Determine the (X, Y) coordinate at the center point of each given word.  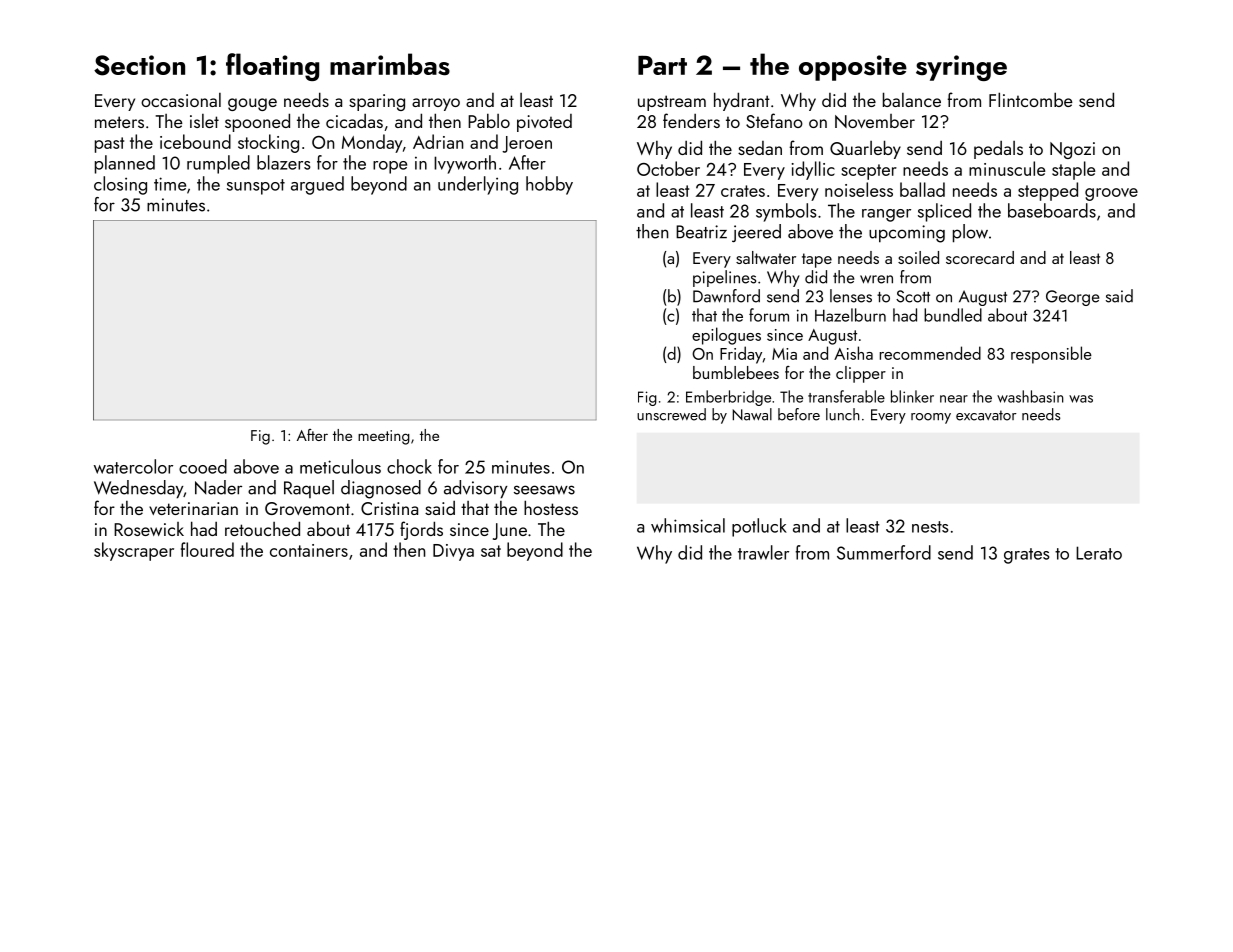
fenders (691, 120)
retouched (262, 528)
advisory (476, 489)
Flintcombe (1031, 99)
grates (1027, 556)
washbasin (1030, 396)
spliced (944, 212)
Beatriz (701, 232)
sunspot (256, 187)
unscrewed (671, 414)
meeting (384, 437)
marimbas (390, 64)
